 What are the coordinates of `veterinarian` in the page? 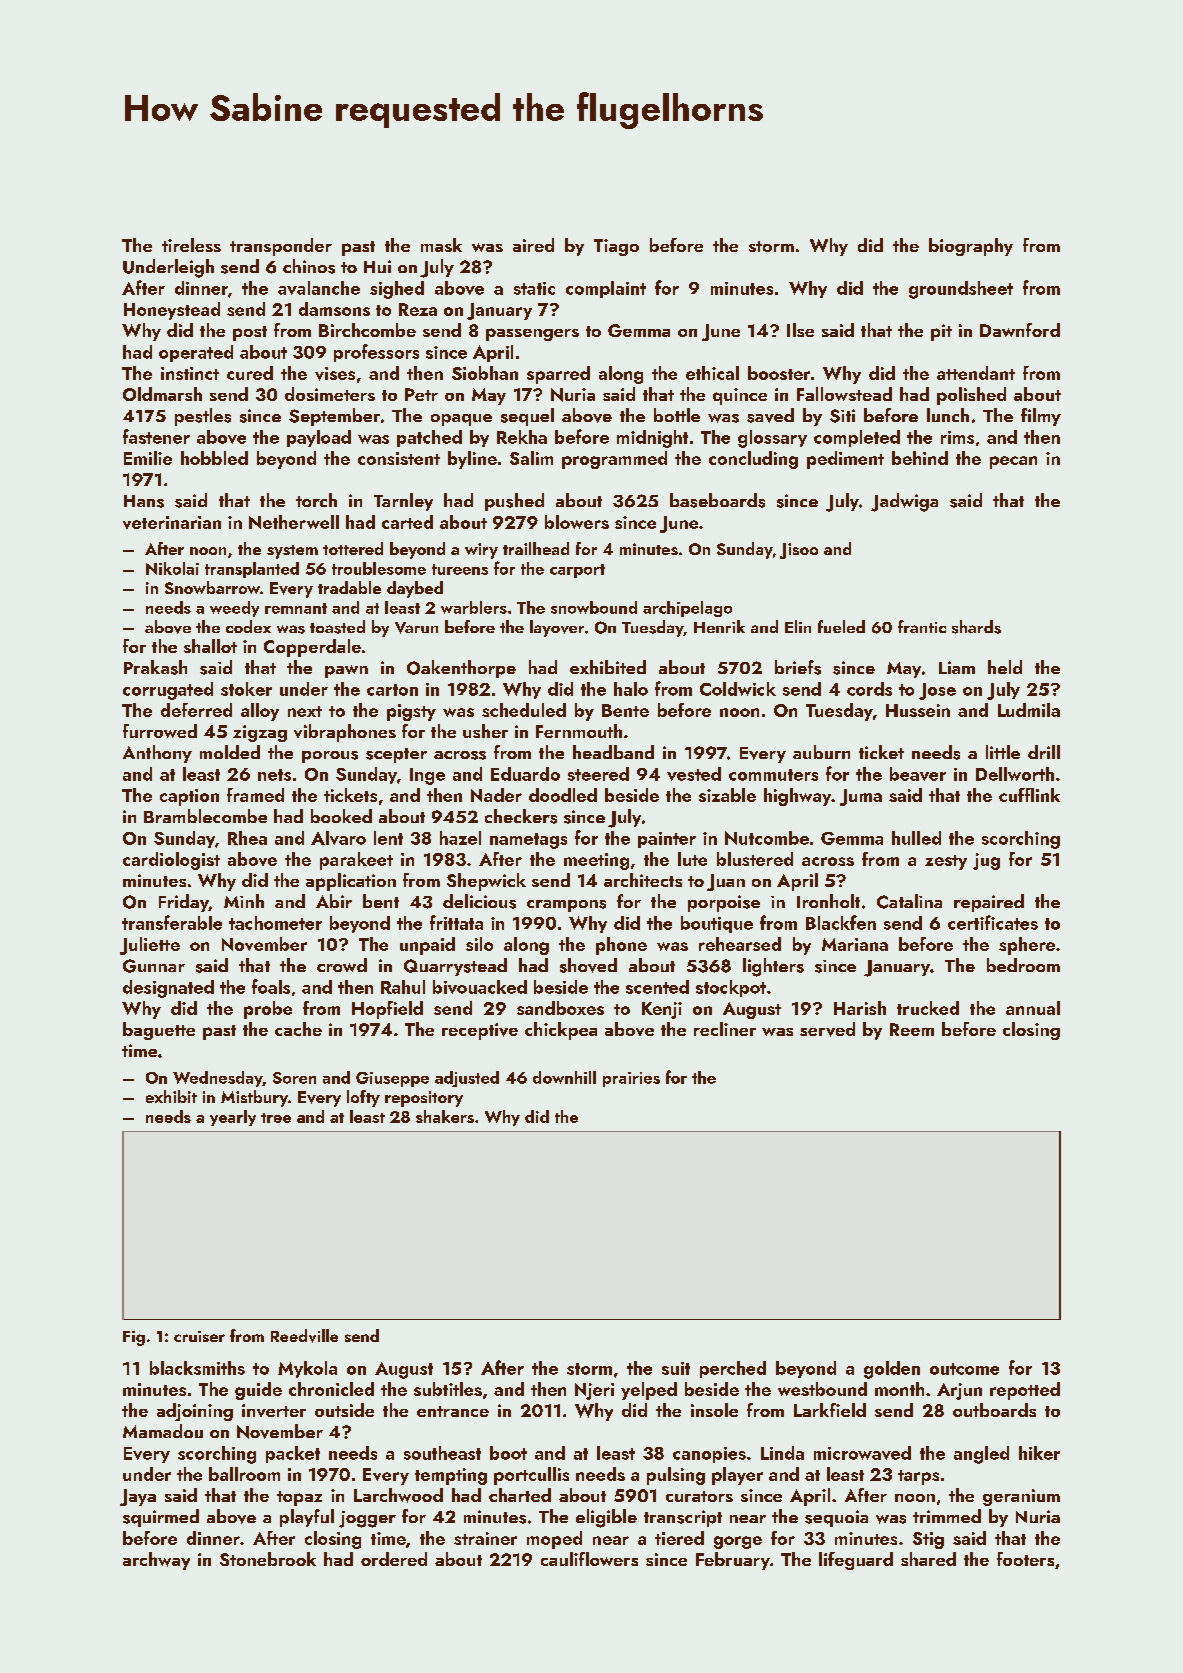 It's located at (172, 522).
